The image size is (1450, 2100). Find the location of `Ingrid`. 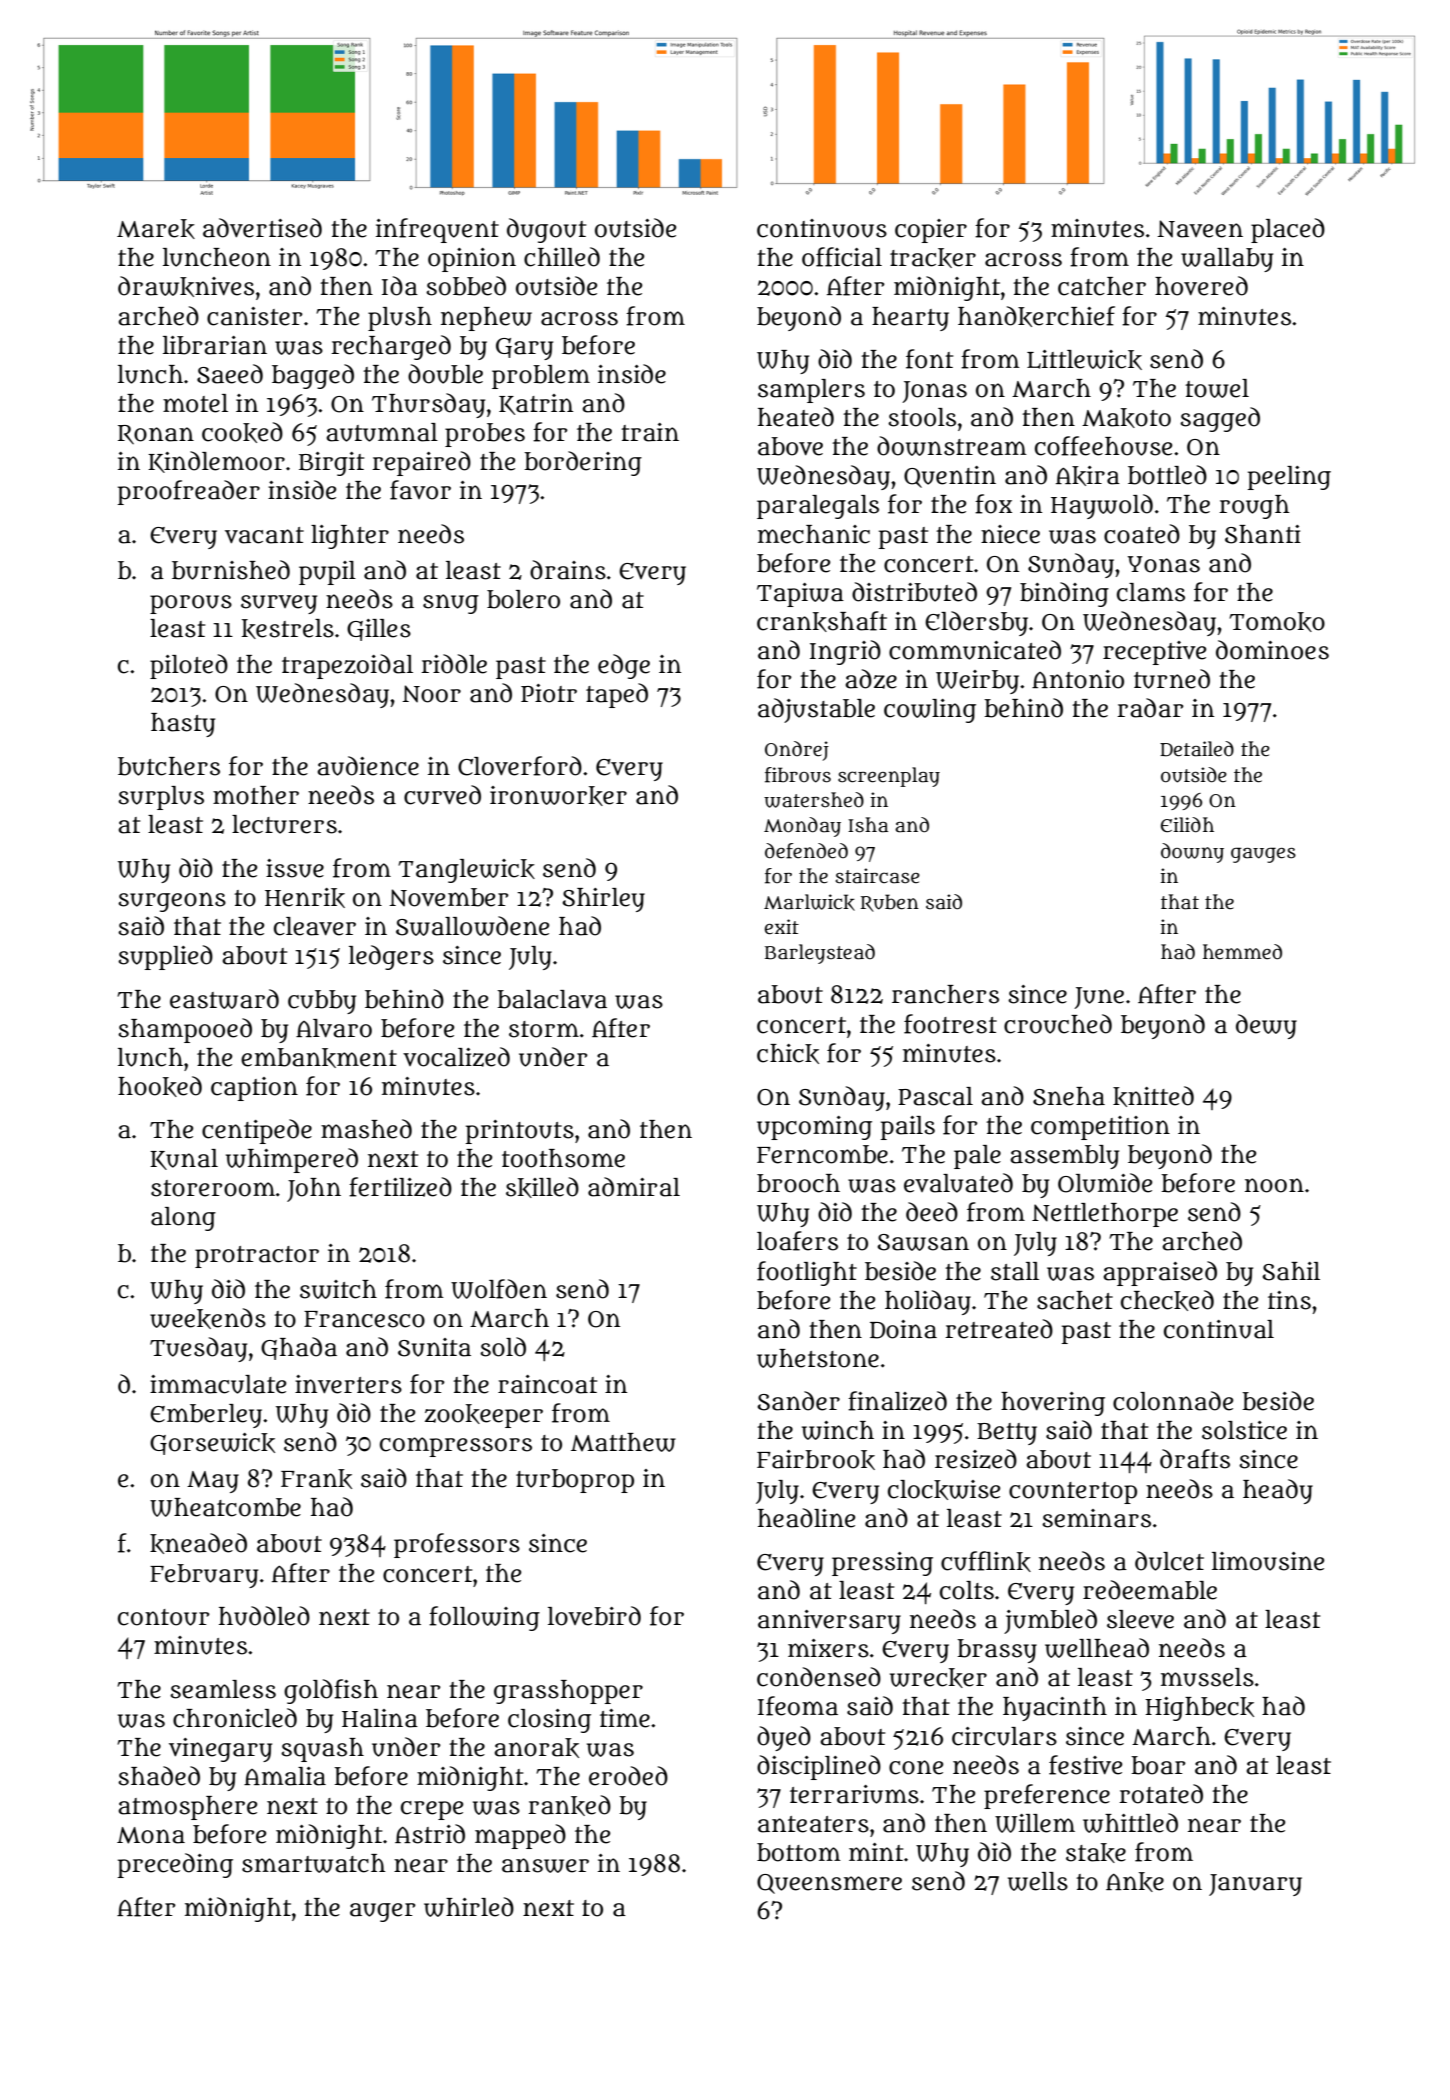

Ingrid is located at coordinates (845, 652).
